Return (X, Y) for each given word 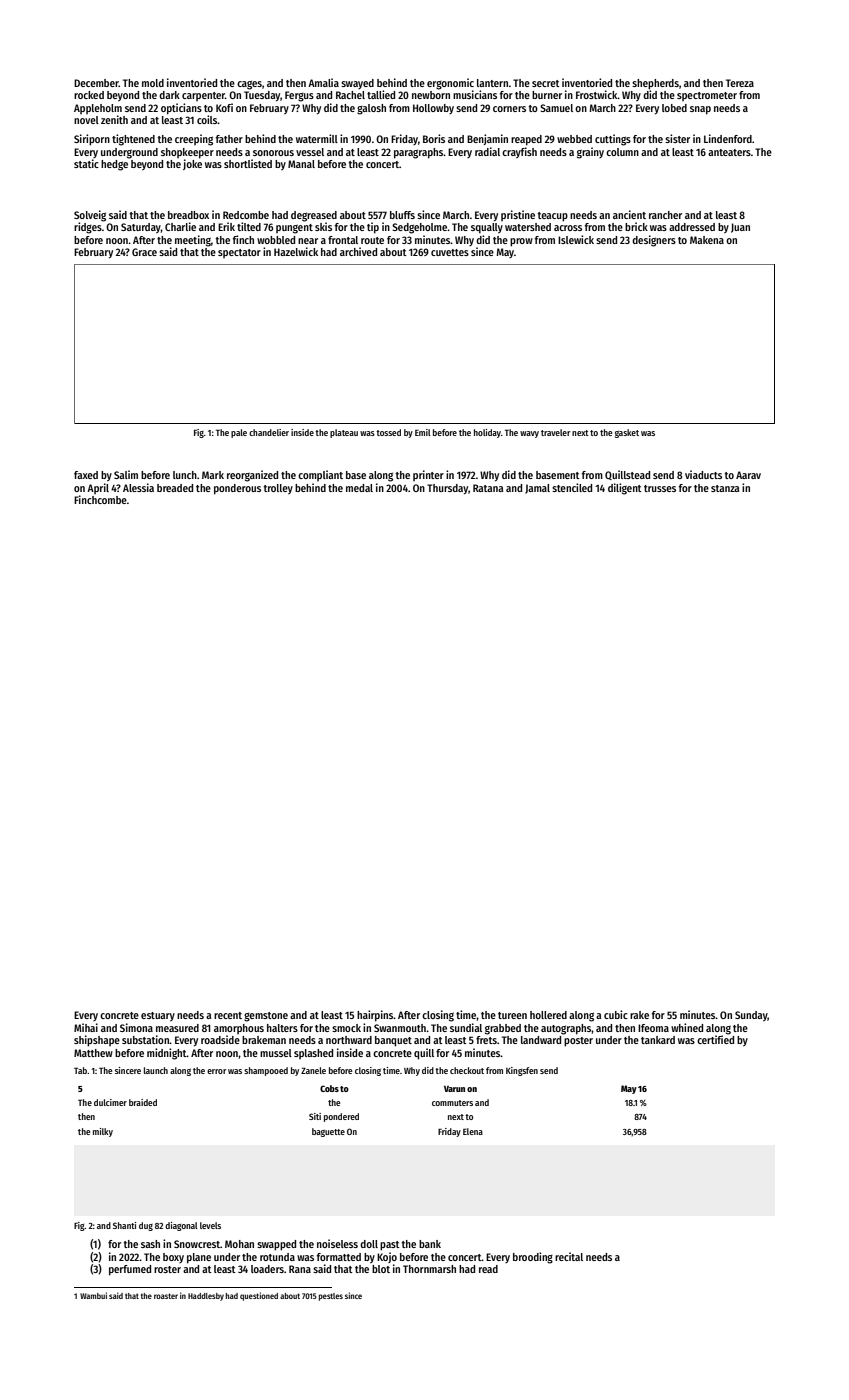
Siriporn (92, 140)
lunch (185, 475)
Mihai (86, 1027)
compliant (320, 475)
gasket (627, 433)
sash (150, 1244)
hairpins (375, 1016)
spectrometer (707, 96)
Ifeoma (653, 1028)
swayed (357, 84)
